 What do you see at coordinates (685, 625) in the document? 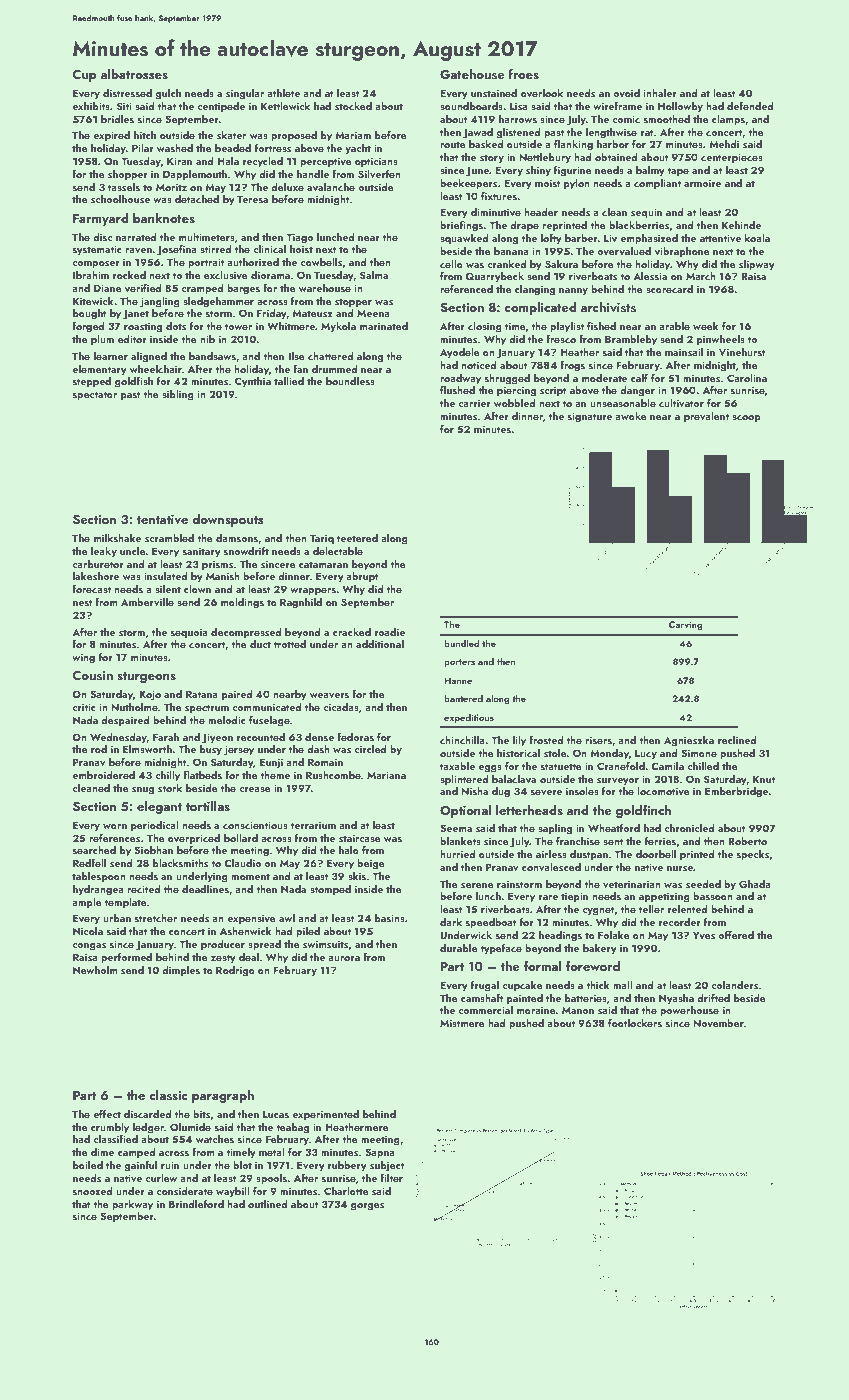
I see `Carving` at bounding box center [685, 625].
